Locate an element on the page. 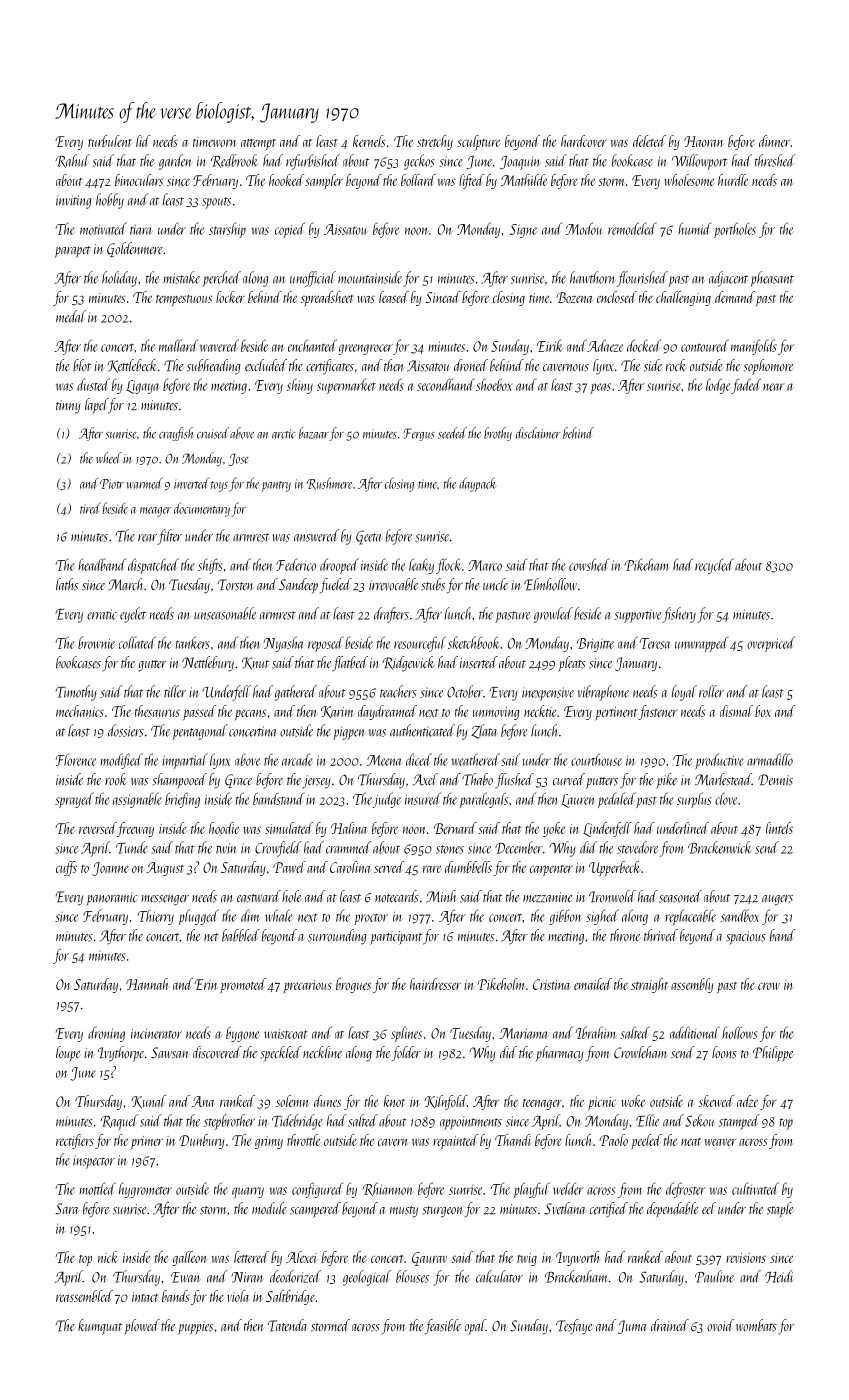 The image size is (849, 1400). Dunbury is located at coordinates (202, 1141).
